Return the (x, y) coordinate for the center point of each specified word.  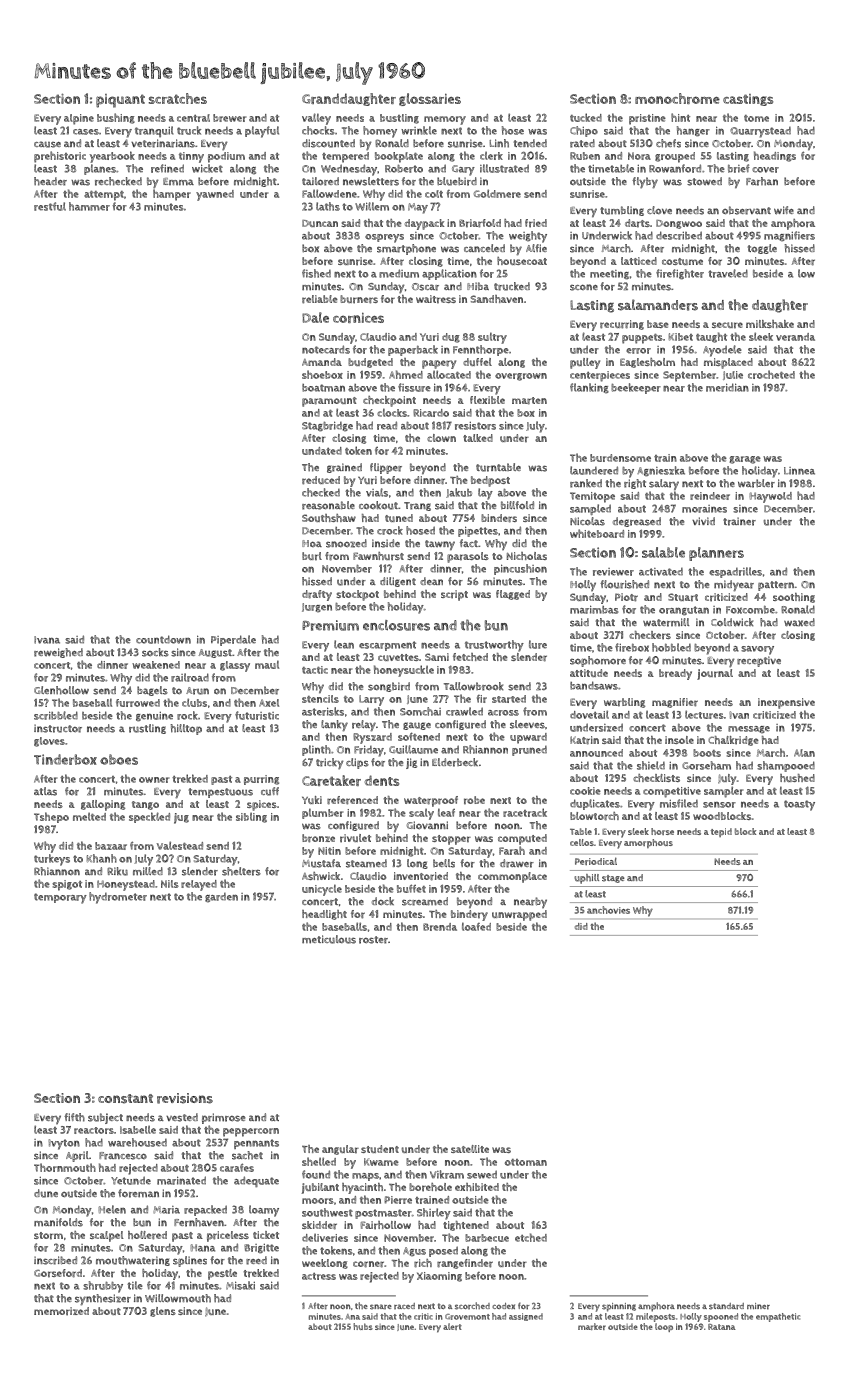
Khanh (102, 858)
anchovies (608, 910)
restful (50, 206)
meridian (727, 387)
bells (444, 863)
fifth (74, 1117)
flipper (386, 468)
